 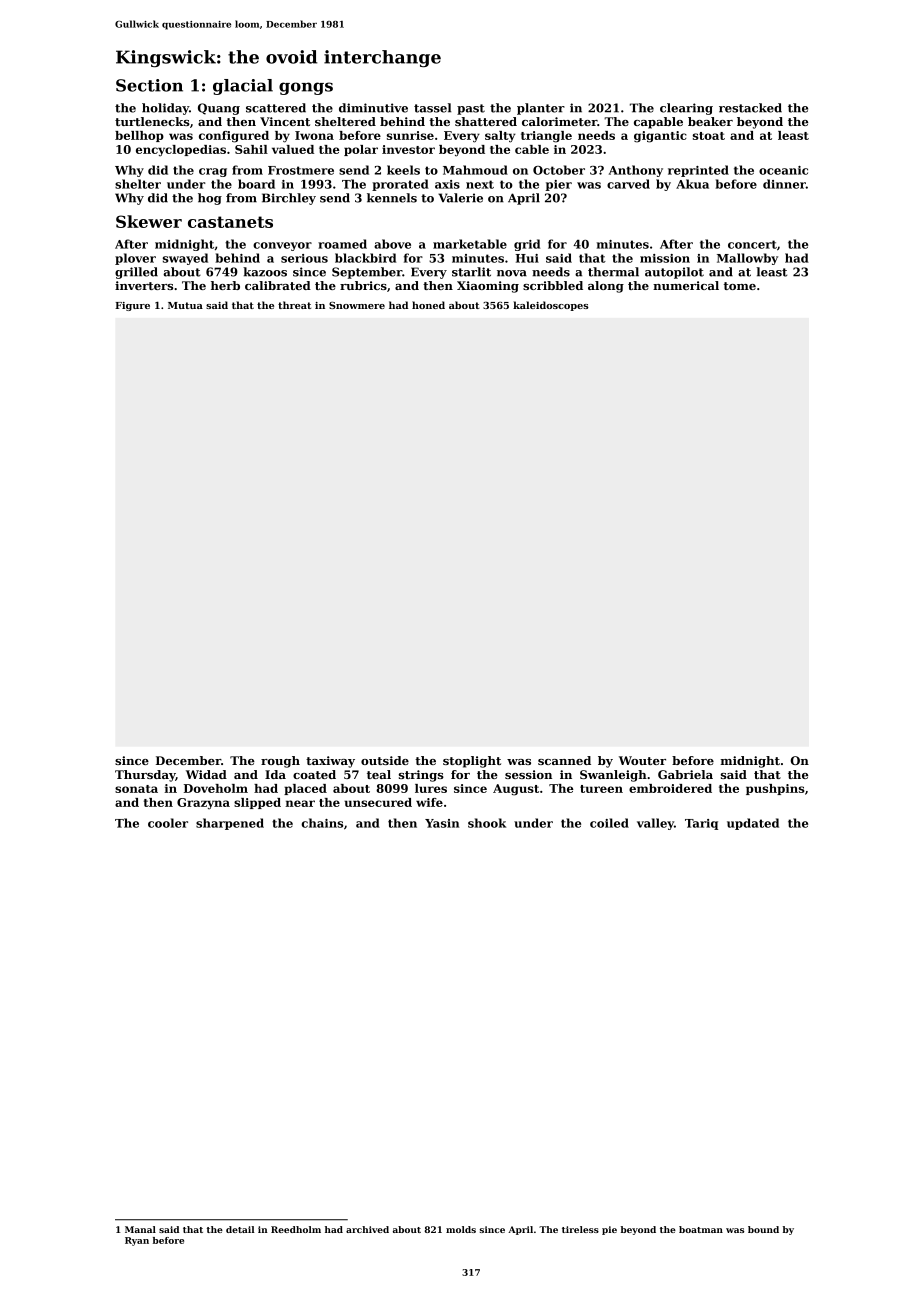 I want to click on pushpins, so click(x=775, y=789).
